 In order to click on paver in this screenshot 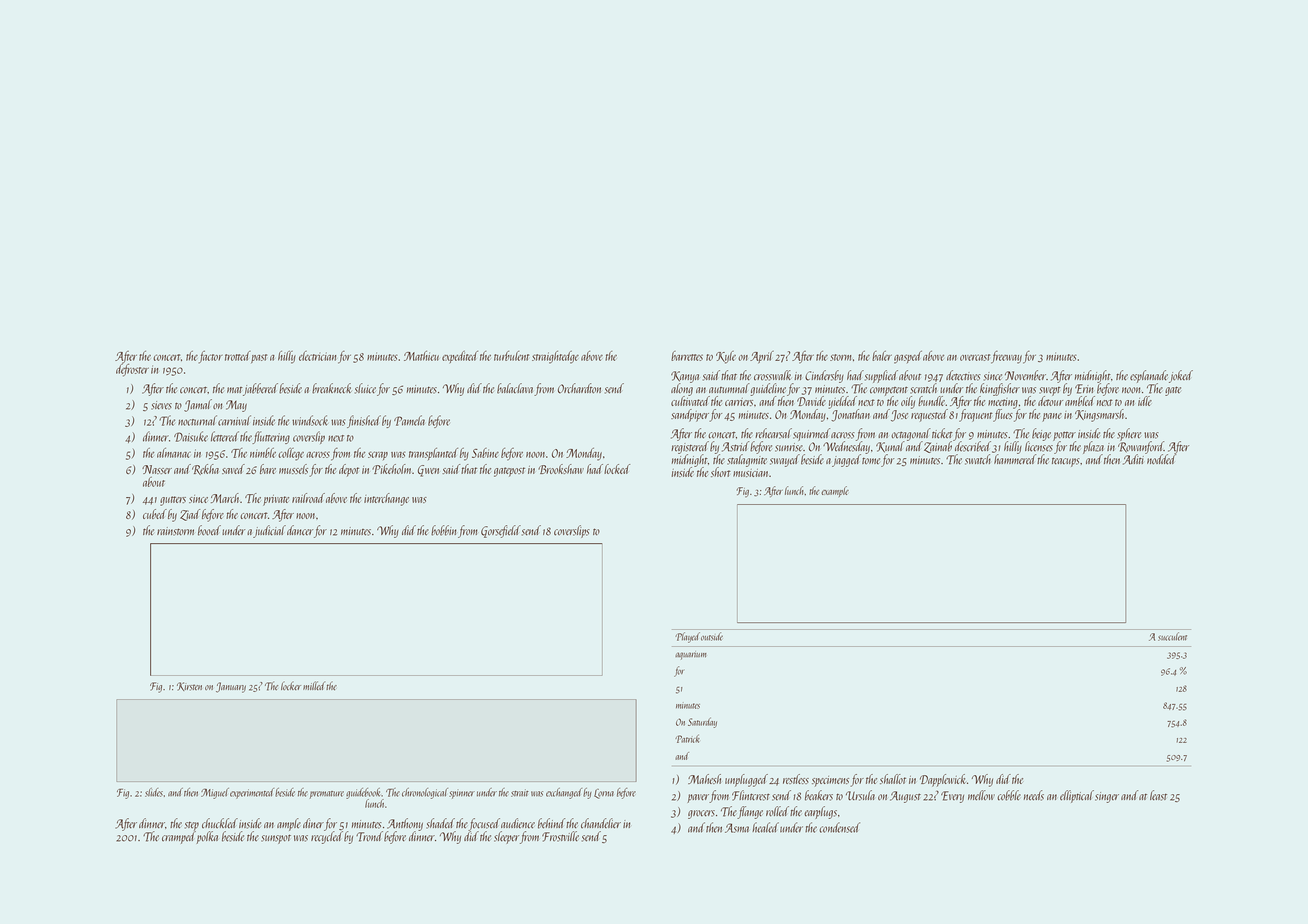, I will do `click(698, 798)`.
